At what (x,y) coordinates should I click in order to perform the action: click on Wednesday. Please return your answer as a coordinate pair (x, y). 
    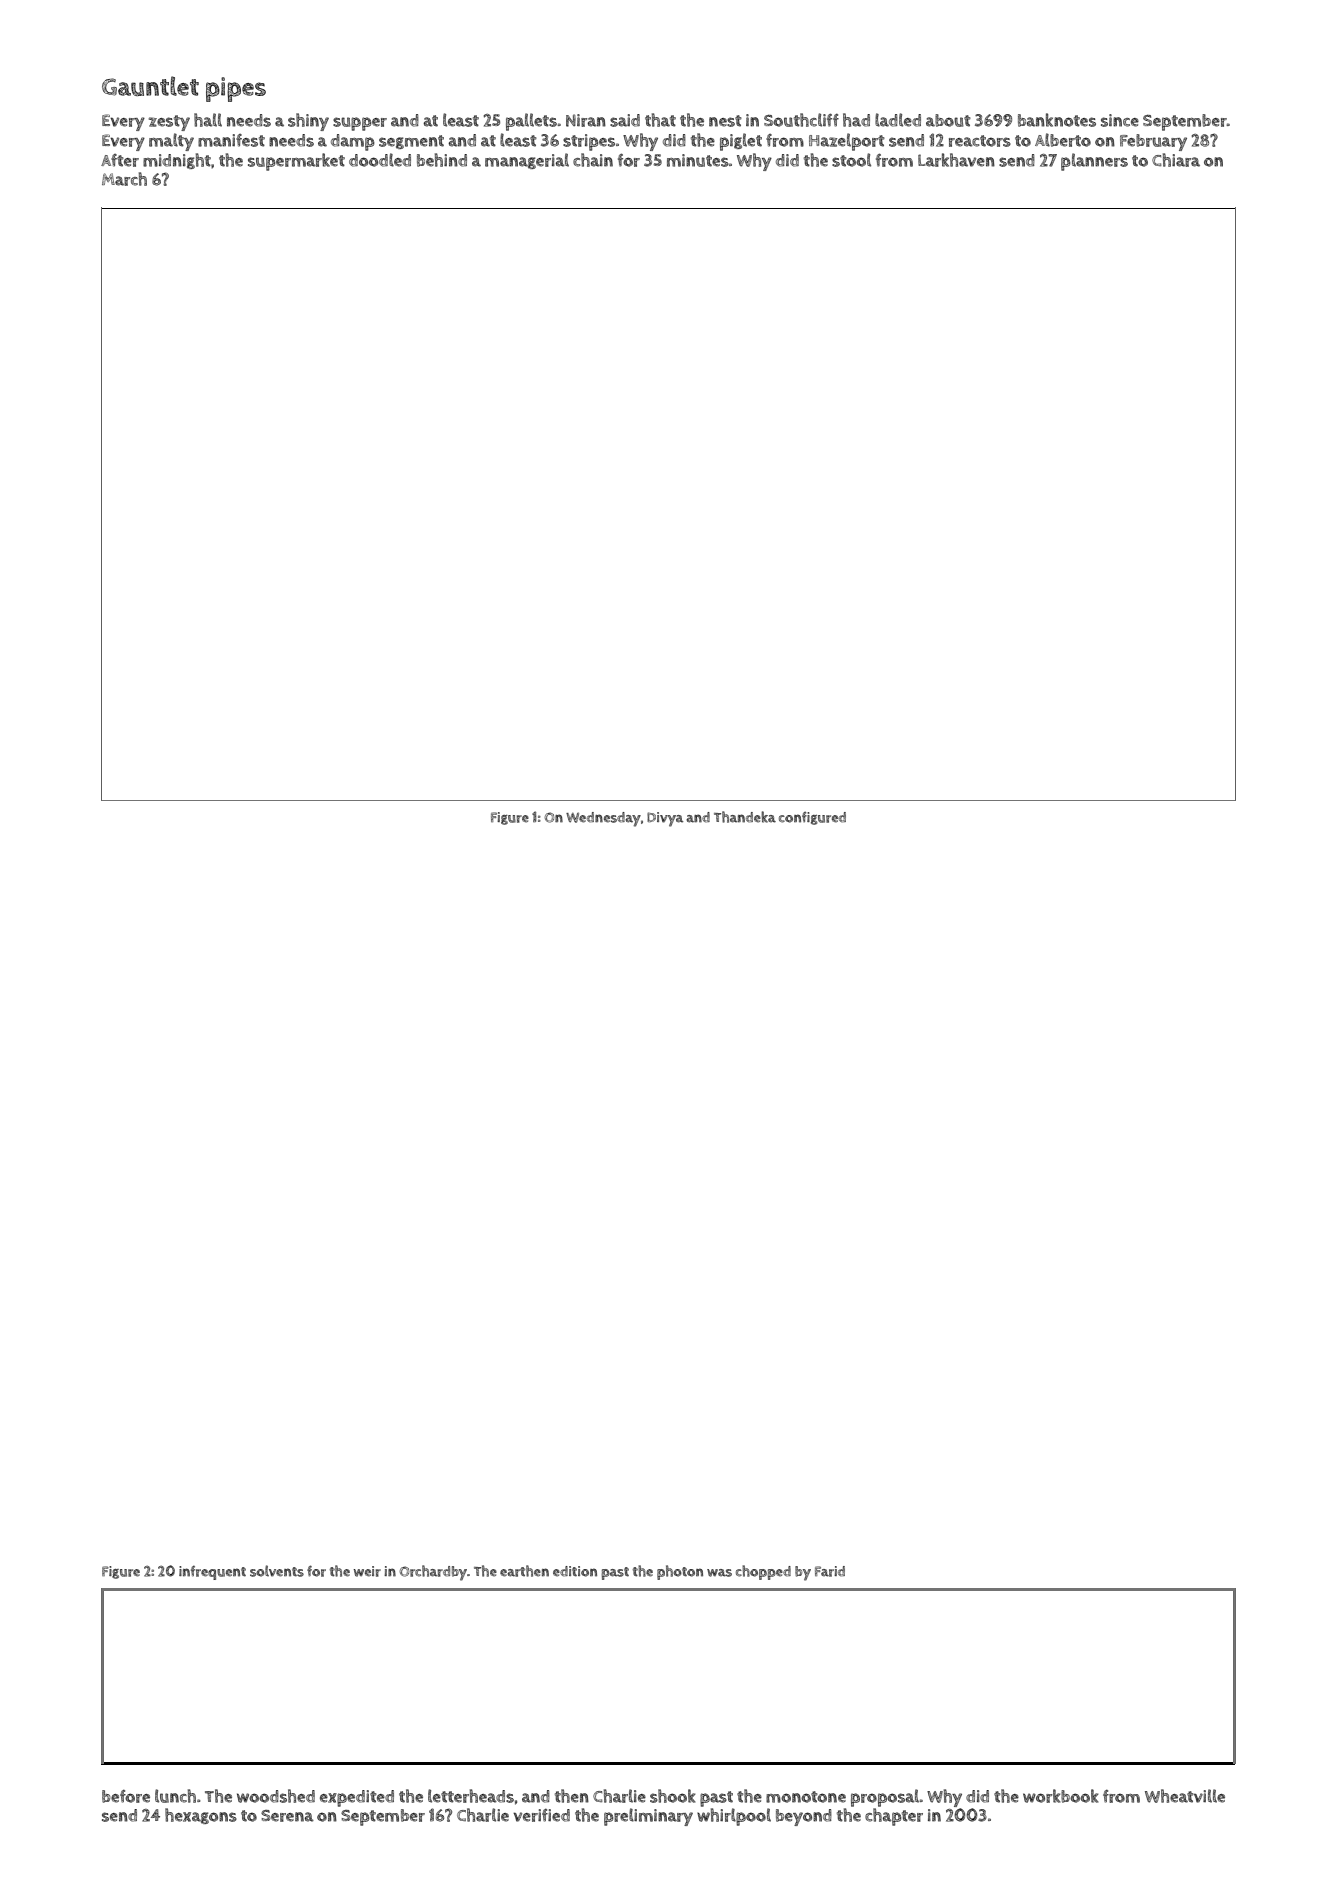
    Looking at the image, I should click on (603, 819).
